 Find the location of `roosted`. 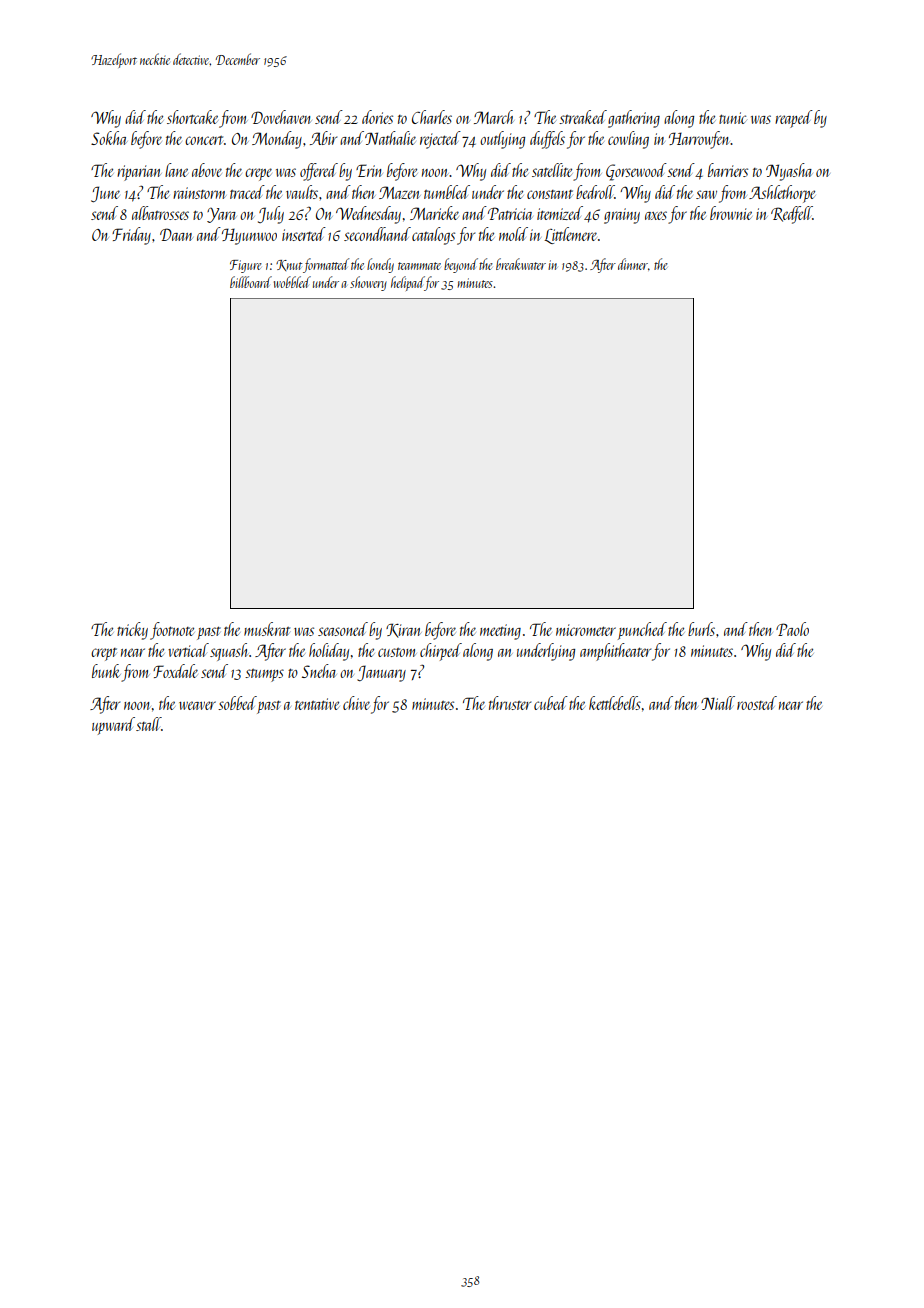

roosted is located at coordinates (757, 703).
